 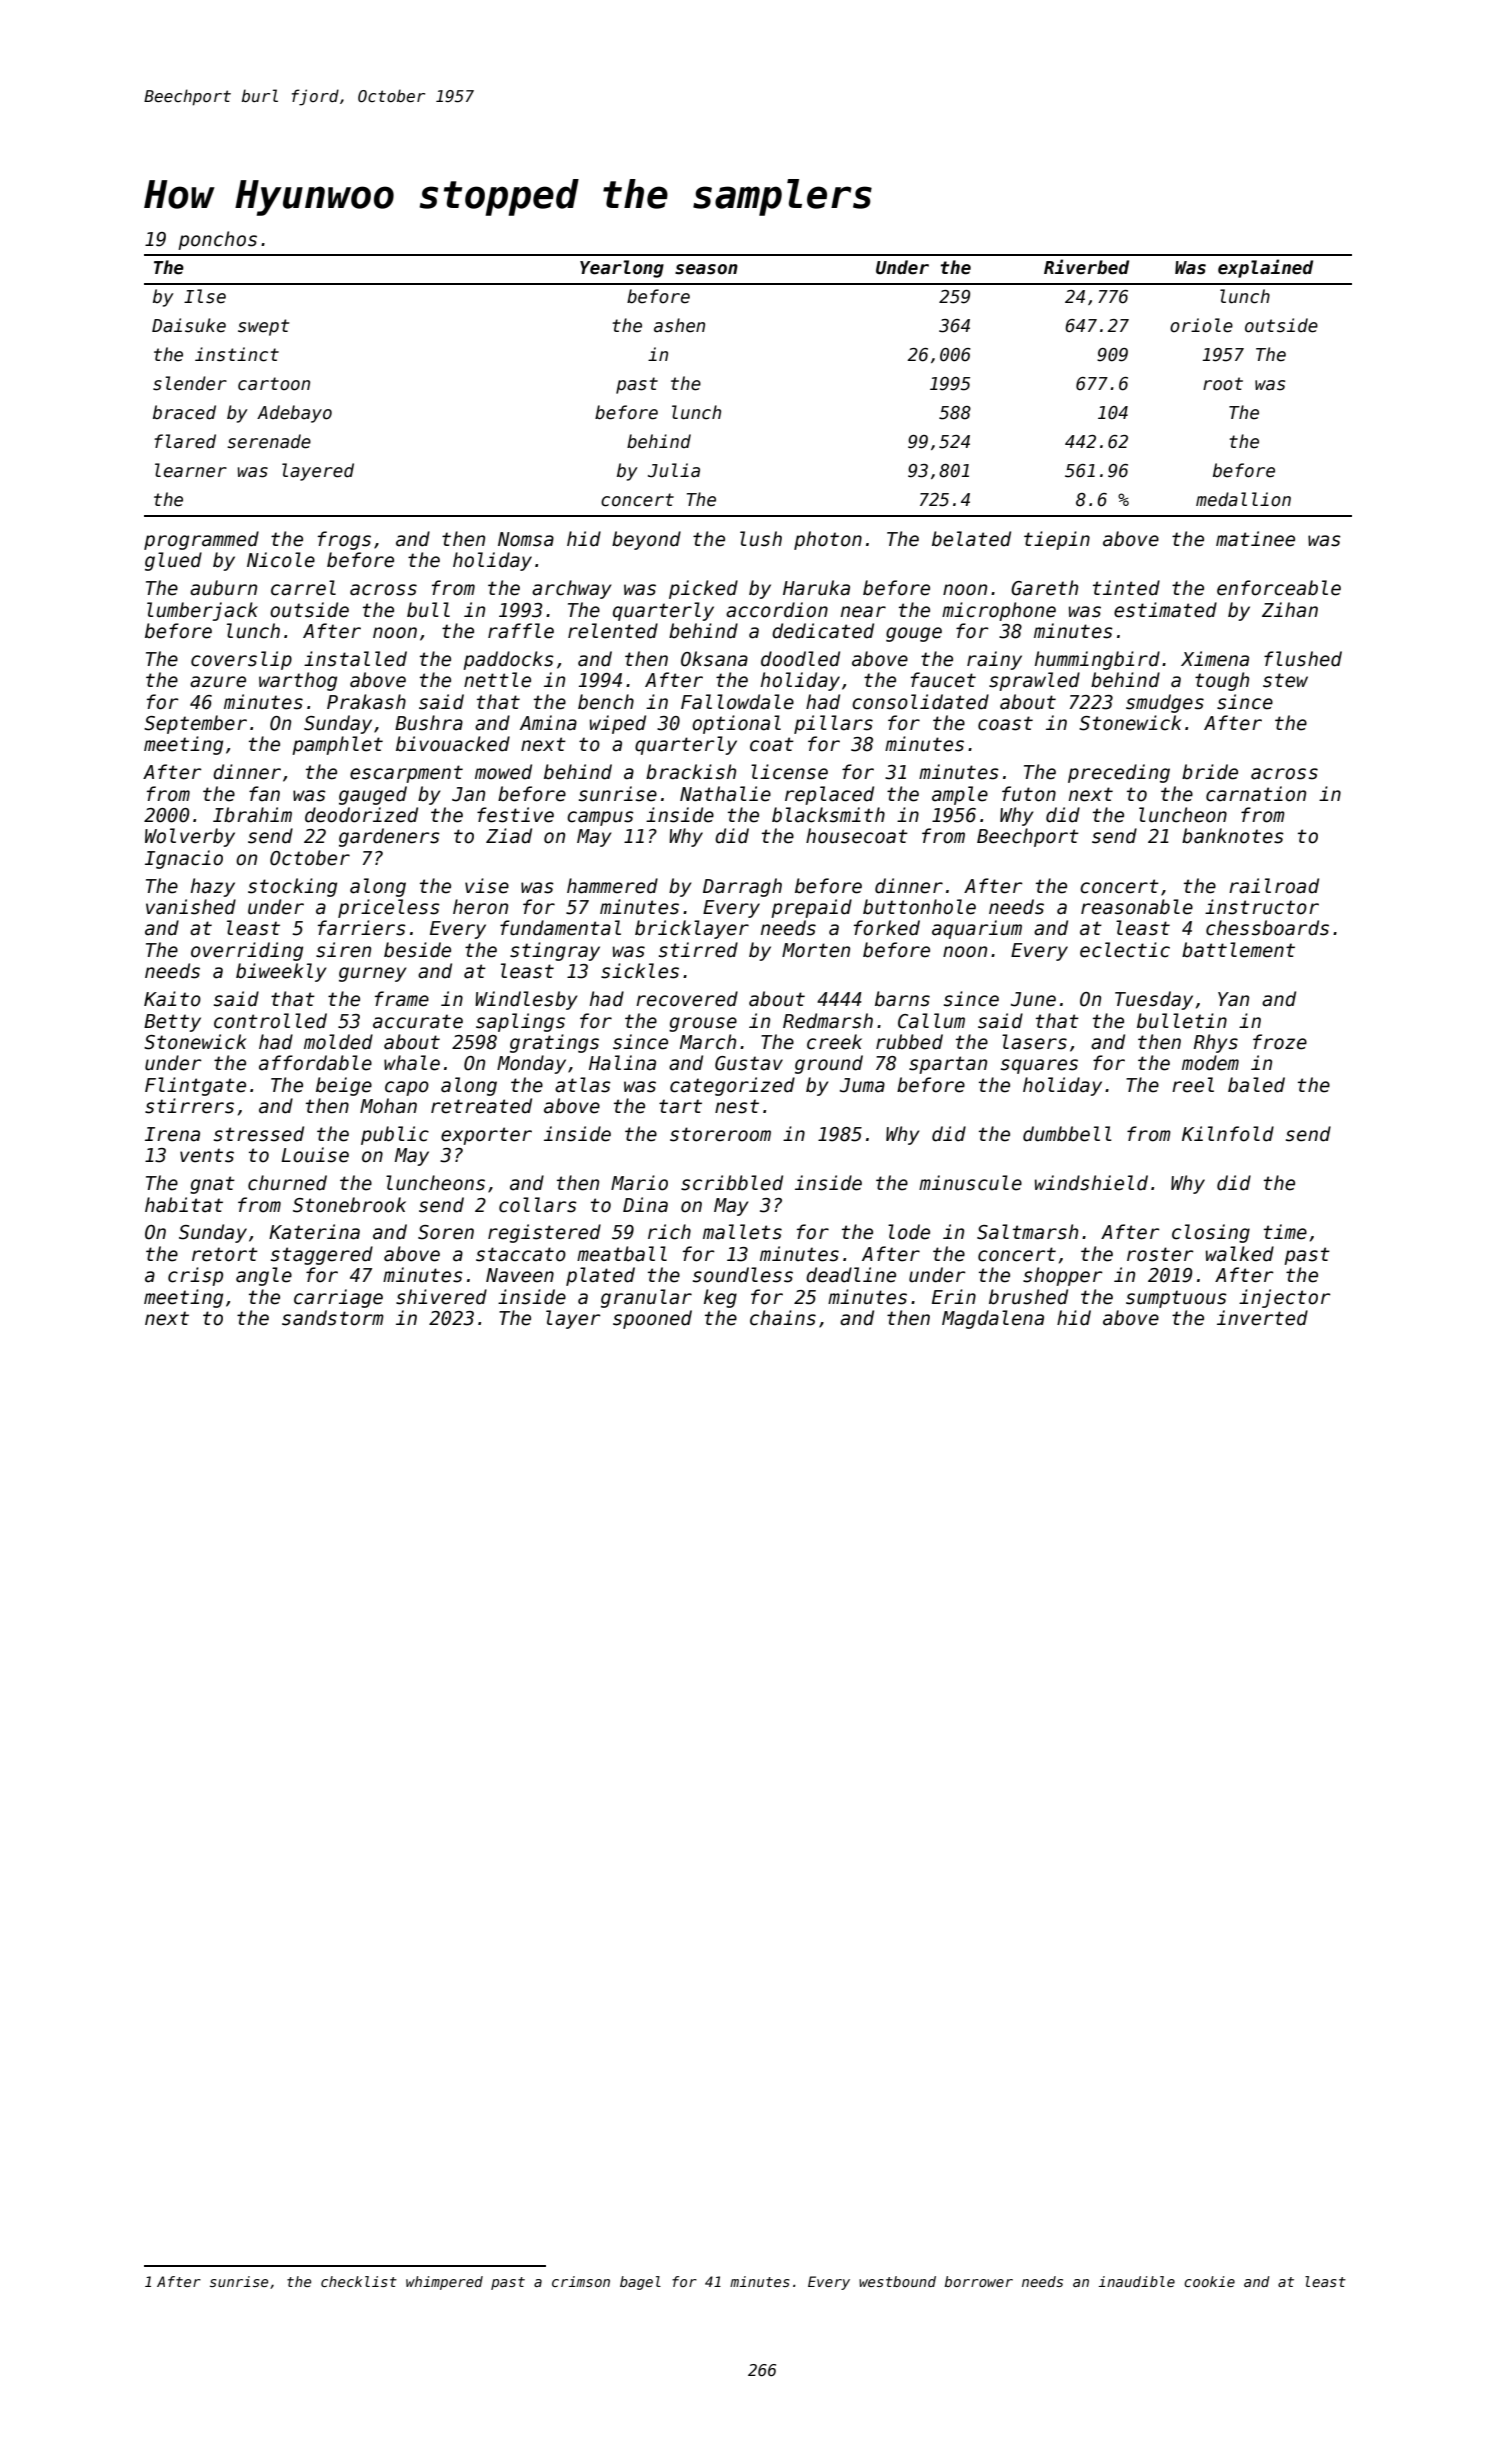 What do you see at coordinates (583, 1085) in the screenshot?
I see `atlas` at bounding box center [583, 1085].
